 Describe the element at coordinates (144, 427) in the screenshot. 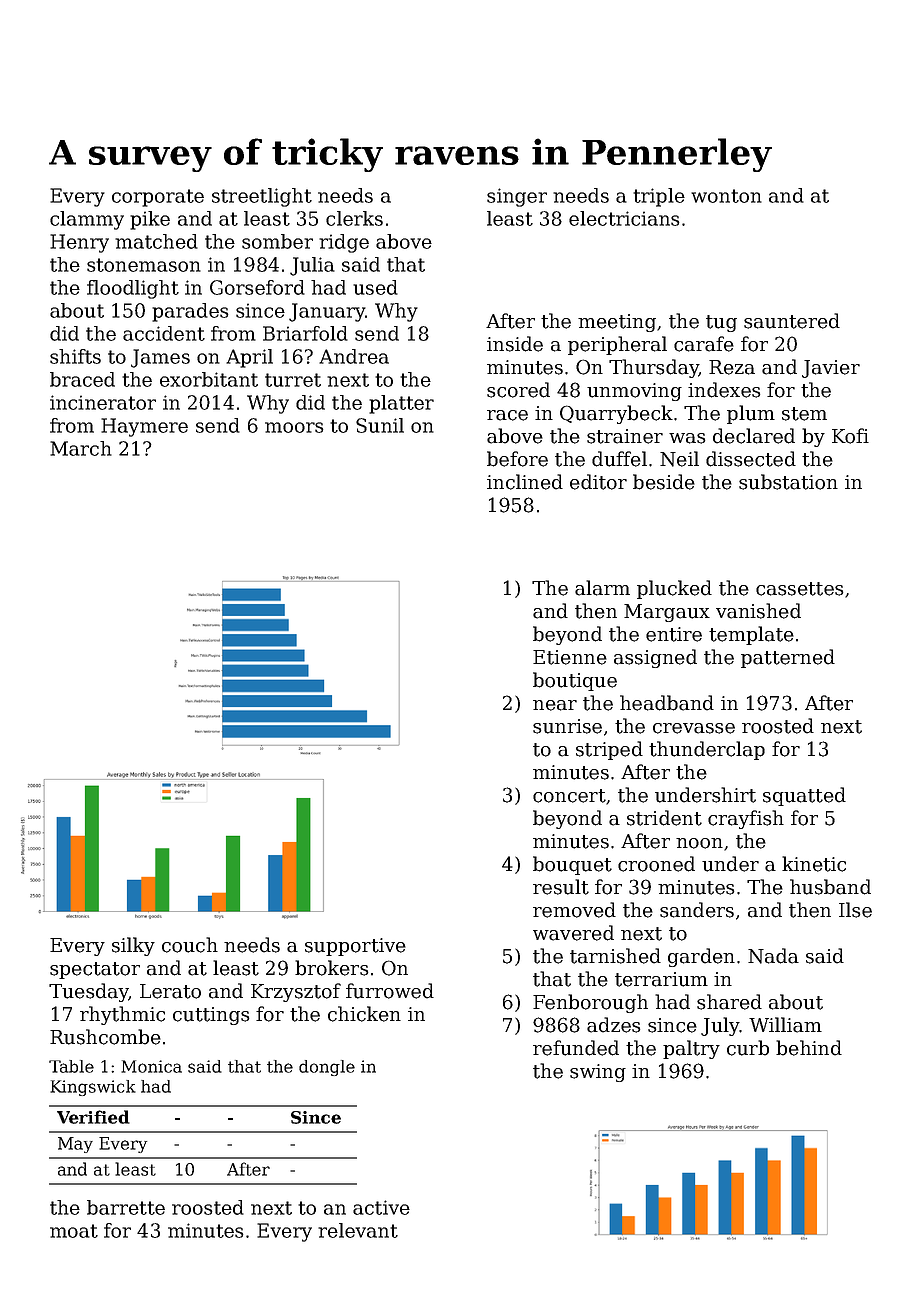

I see `Haymere` at that location.
